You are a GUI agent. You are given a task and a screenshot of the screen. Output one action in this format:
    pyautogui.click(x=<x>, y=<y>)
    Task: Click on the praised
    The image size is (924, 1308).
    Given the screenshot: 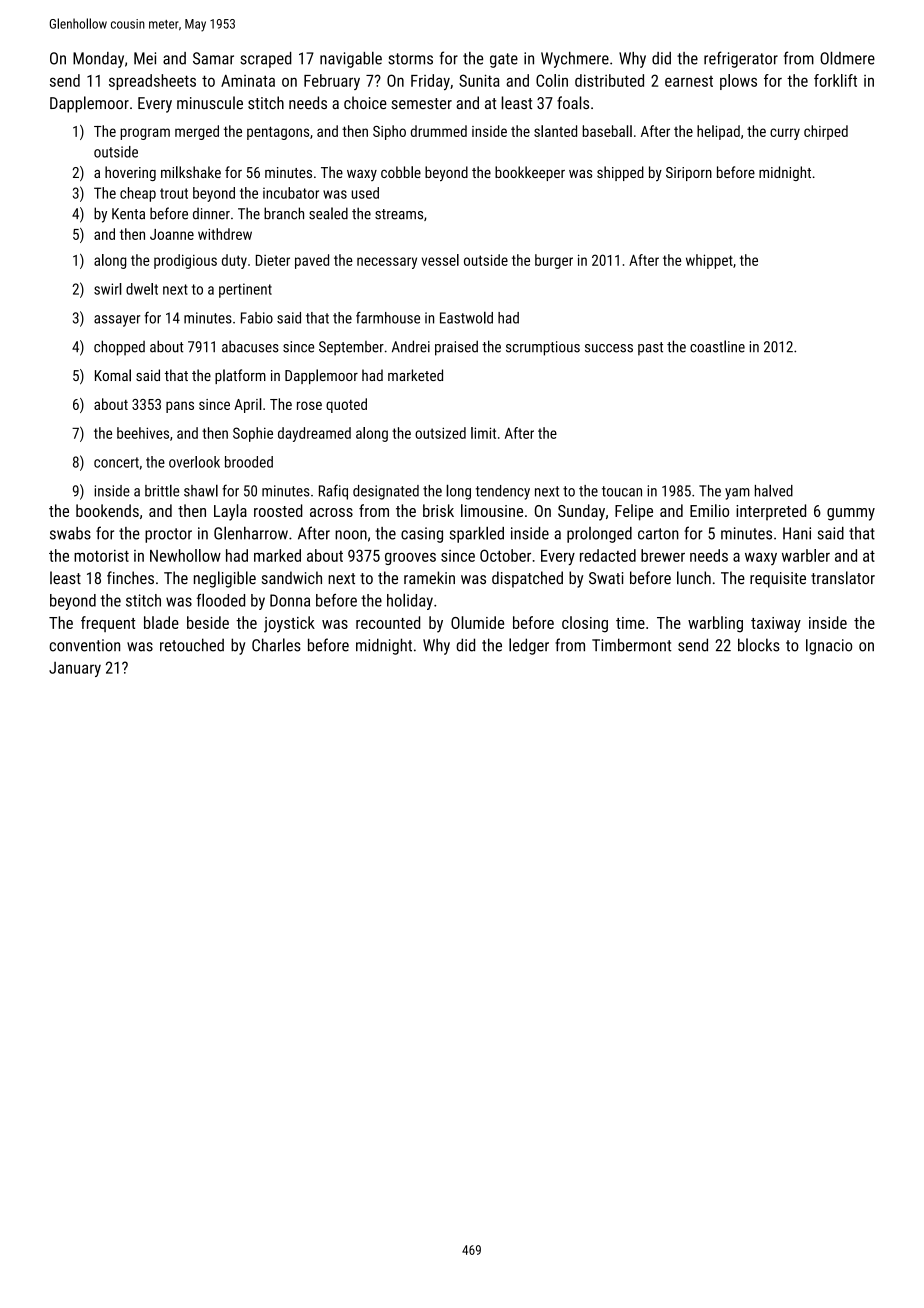 What is the action you would take?
    pyautogui.click(x=456, y=348)
